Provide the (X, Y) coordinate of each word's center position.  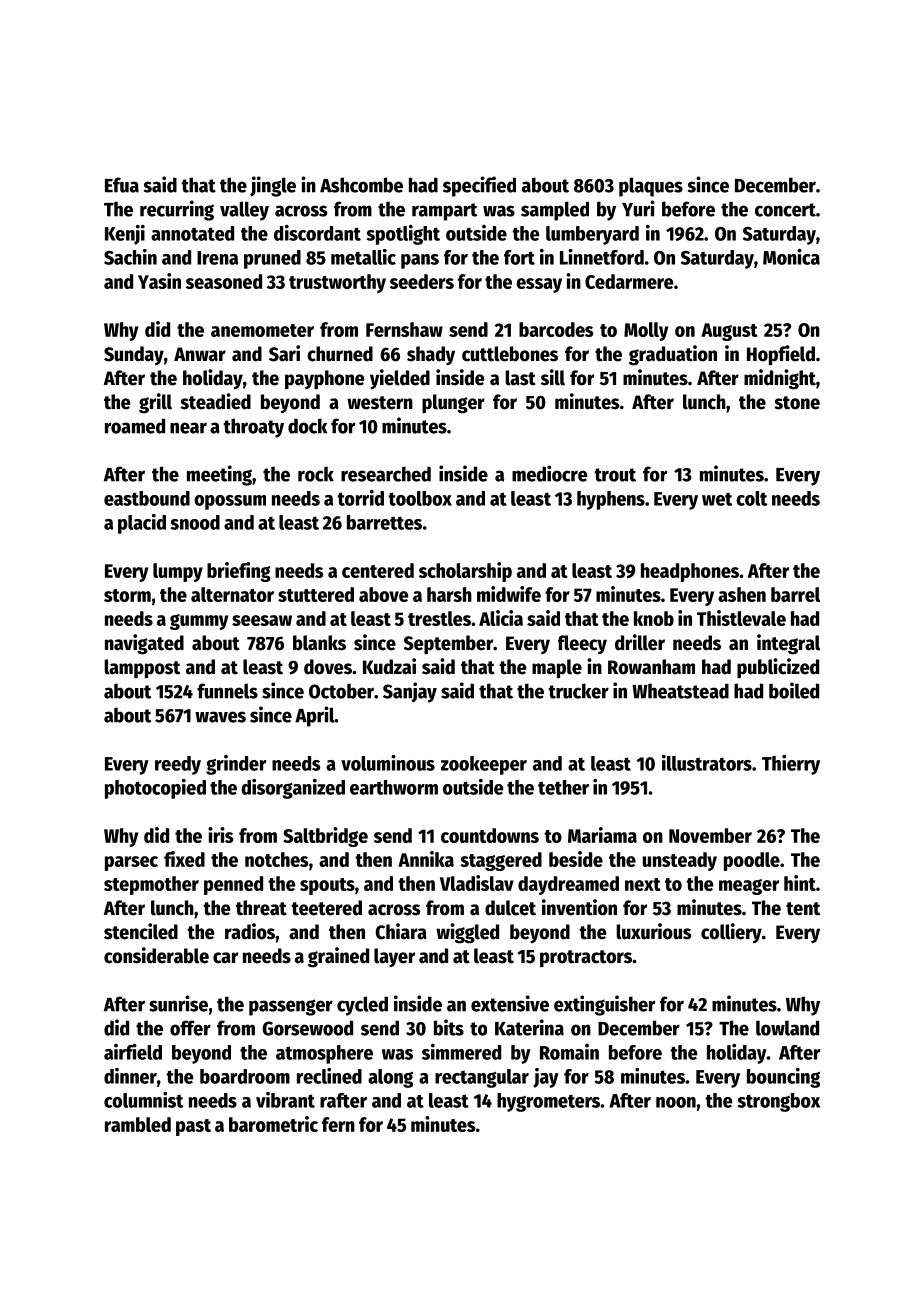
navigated (144, 644)
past (193, 1127)
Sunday (134, 355)
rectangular (482, 1078)
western (380, 403)
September (448, 644)
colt (751, 498)
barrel (795, 594)
